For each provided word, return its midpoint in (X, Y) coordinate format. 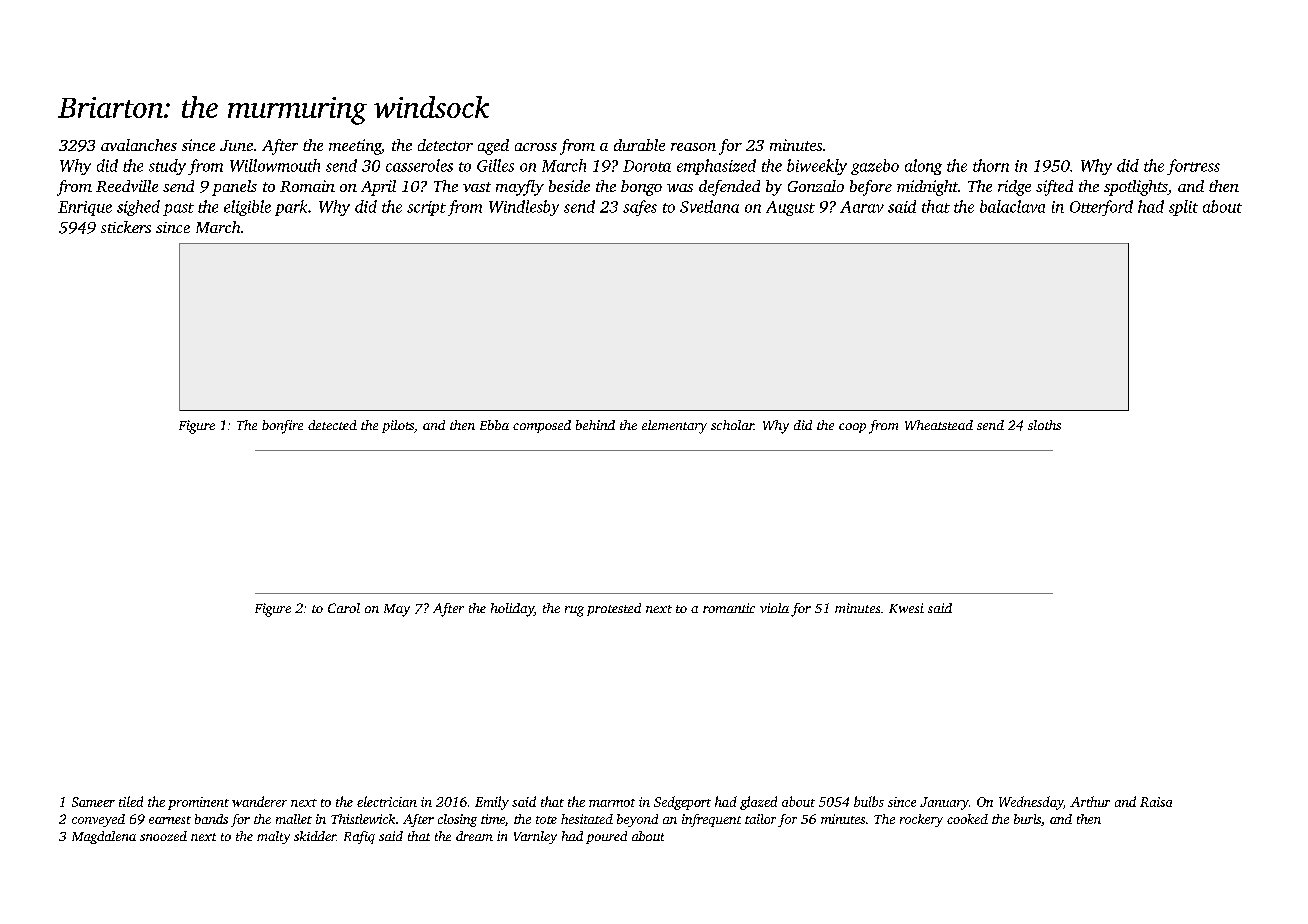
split (1183, 208)
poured (606, 837)
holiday (512, 610)
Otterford (1101, 208)
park (291, 208)
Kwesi (906, 608)
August (790, 208)
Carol (344, 608)
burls (1027, 819)
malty (273, 837)
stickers (126, 227)
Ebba (494, 425)
